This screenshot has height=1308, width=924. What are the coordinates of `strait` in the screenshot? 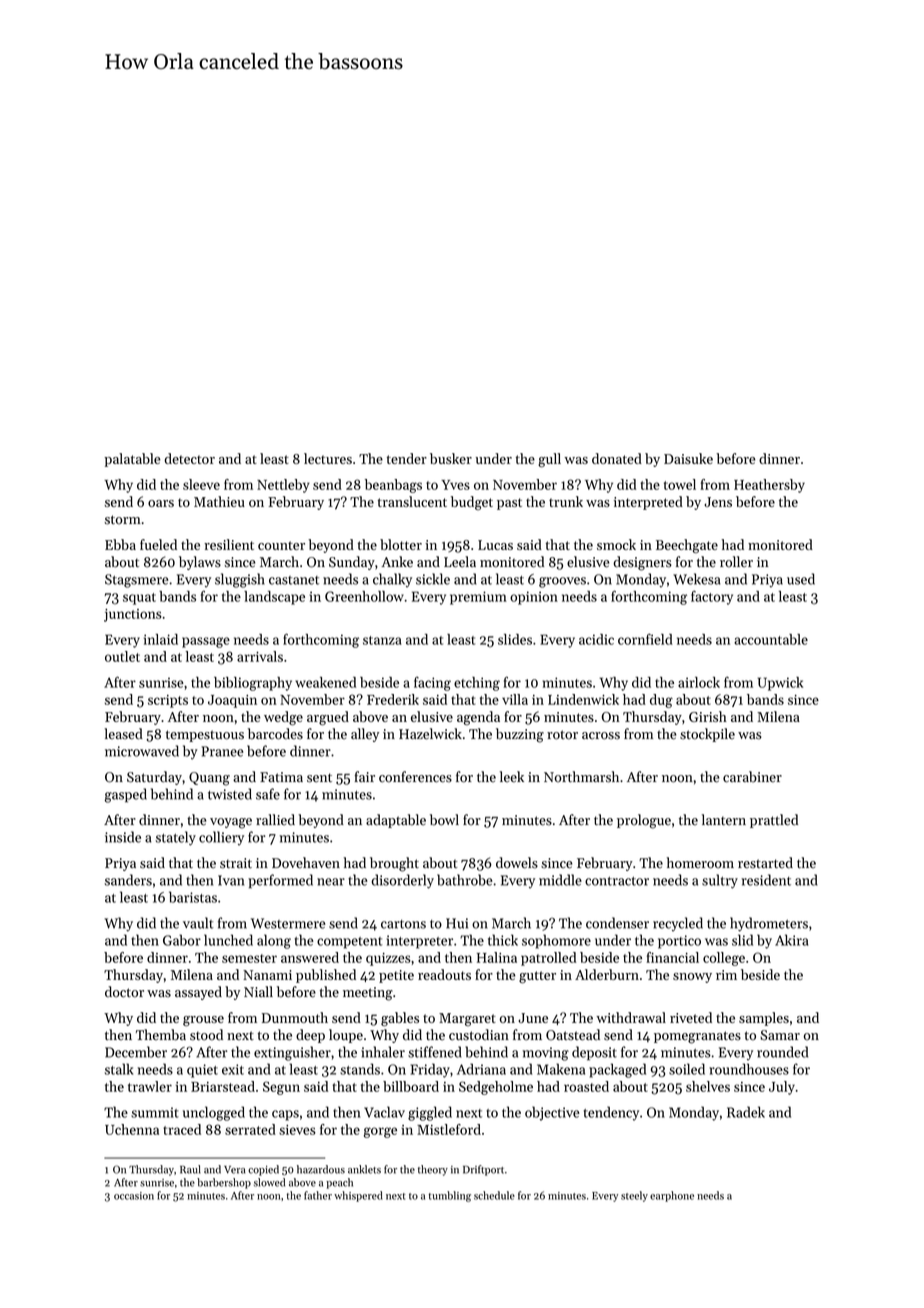 It's located at (236, 863).
